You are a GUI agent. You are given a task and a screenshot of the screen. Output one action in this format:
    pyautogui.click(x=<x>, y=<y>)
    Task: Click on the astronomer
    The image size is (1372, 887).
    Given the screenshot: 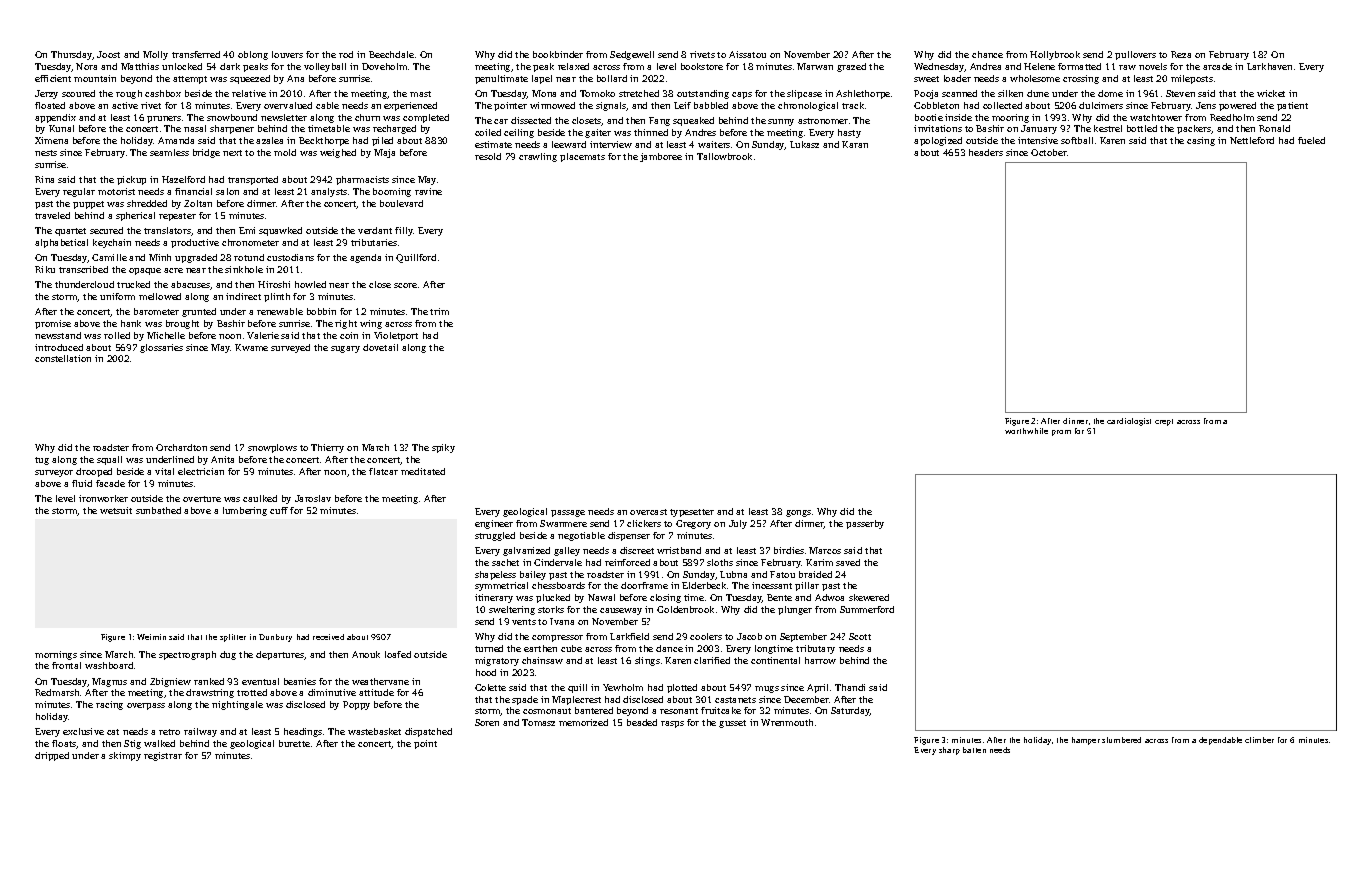 What is the action you would take?
    pyautogui.click(x=823, y=121)
